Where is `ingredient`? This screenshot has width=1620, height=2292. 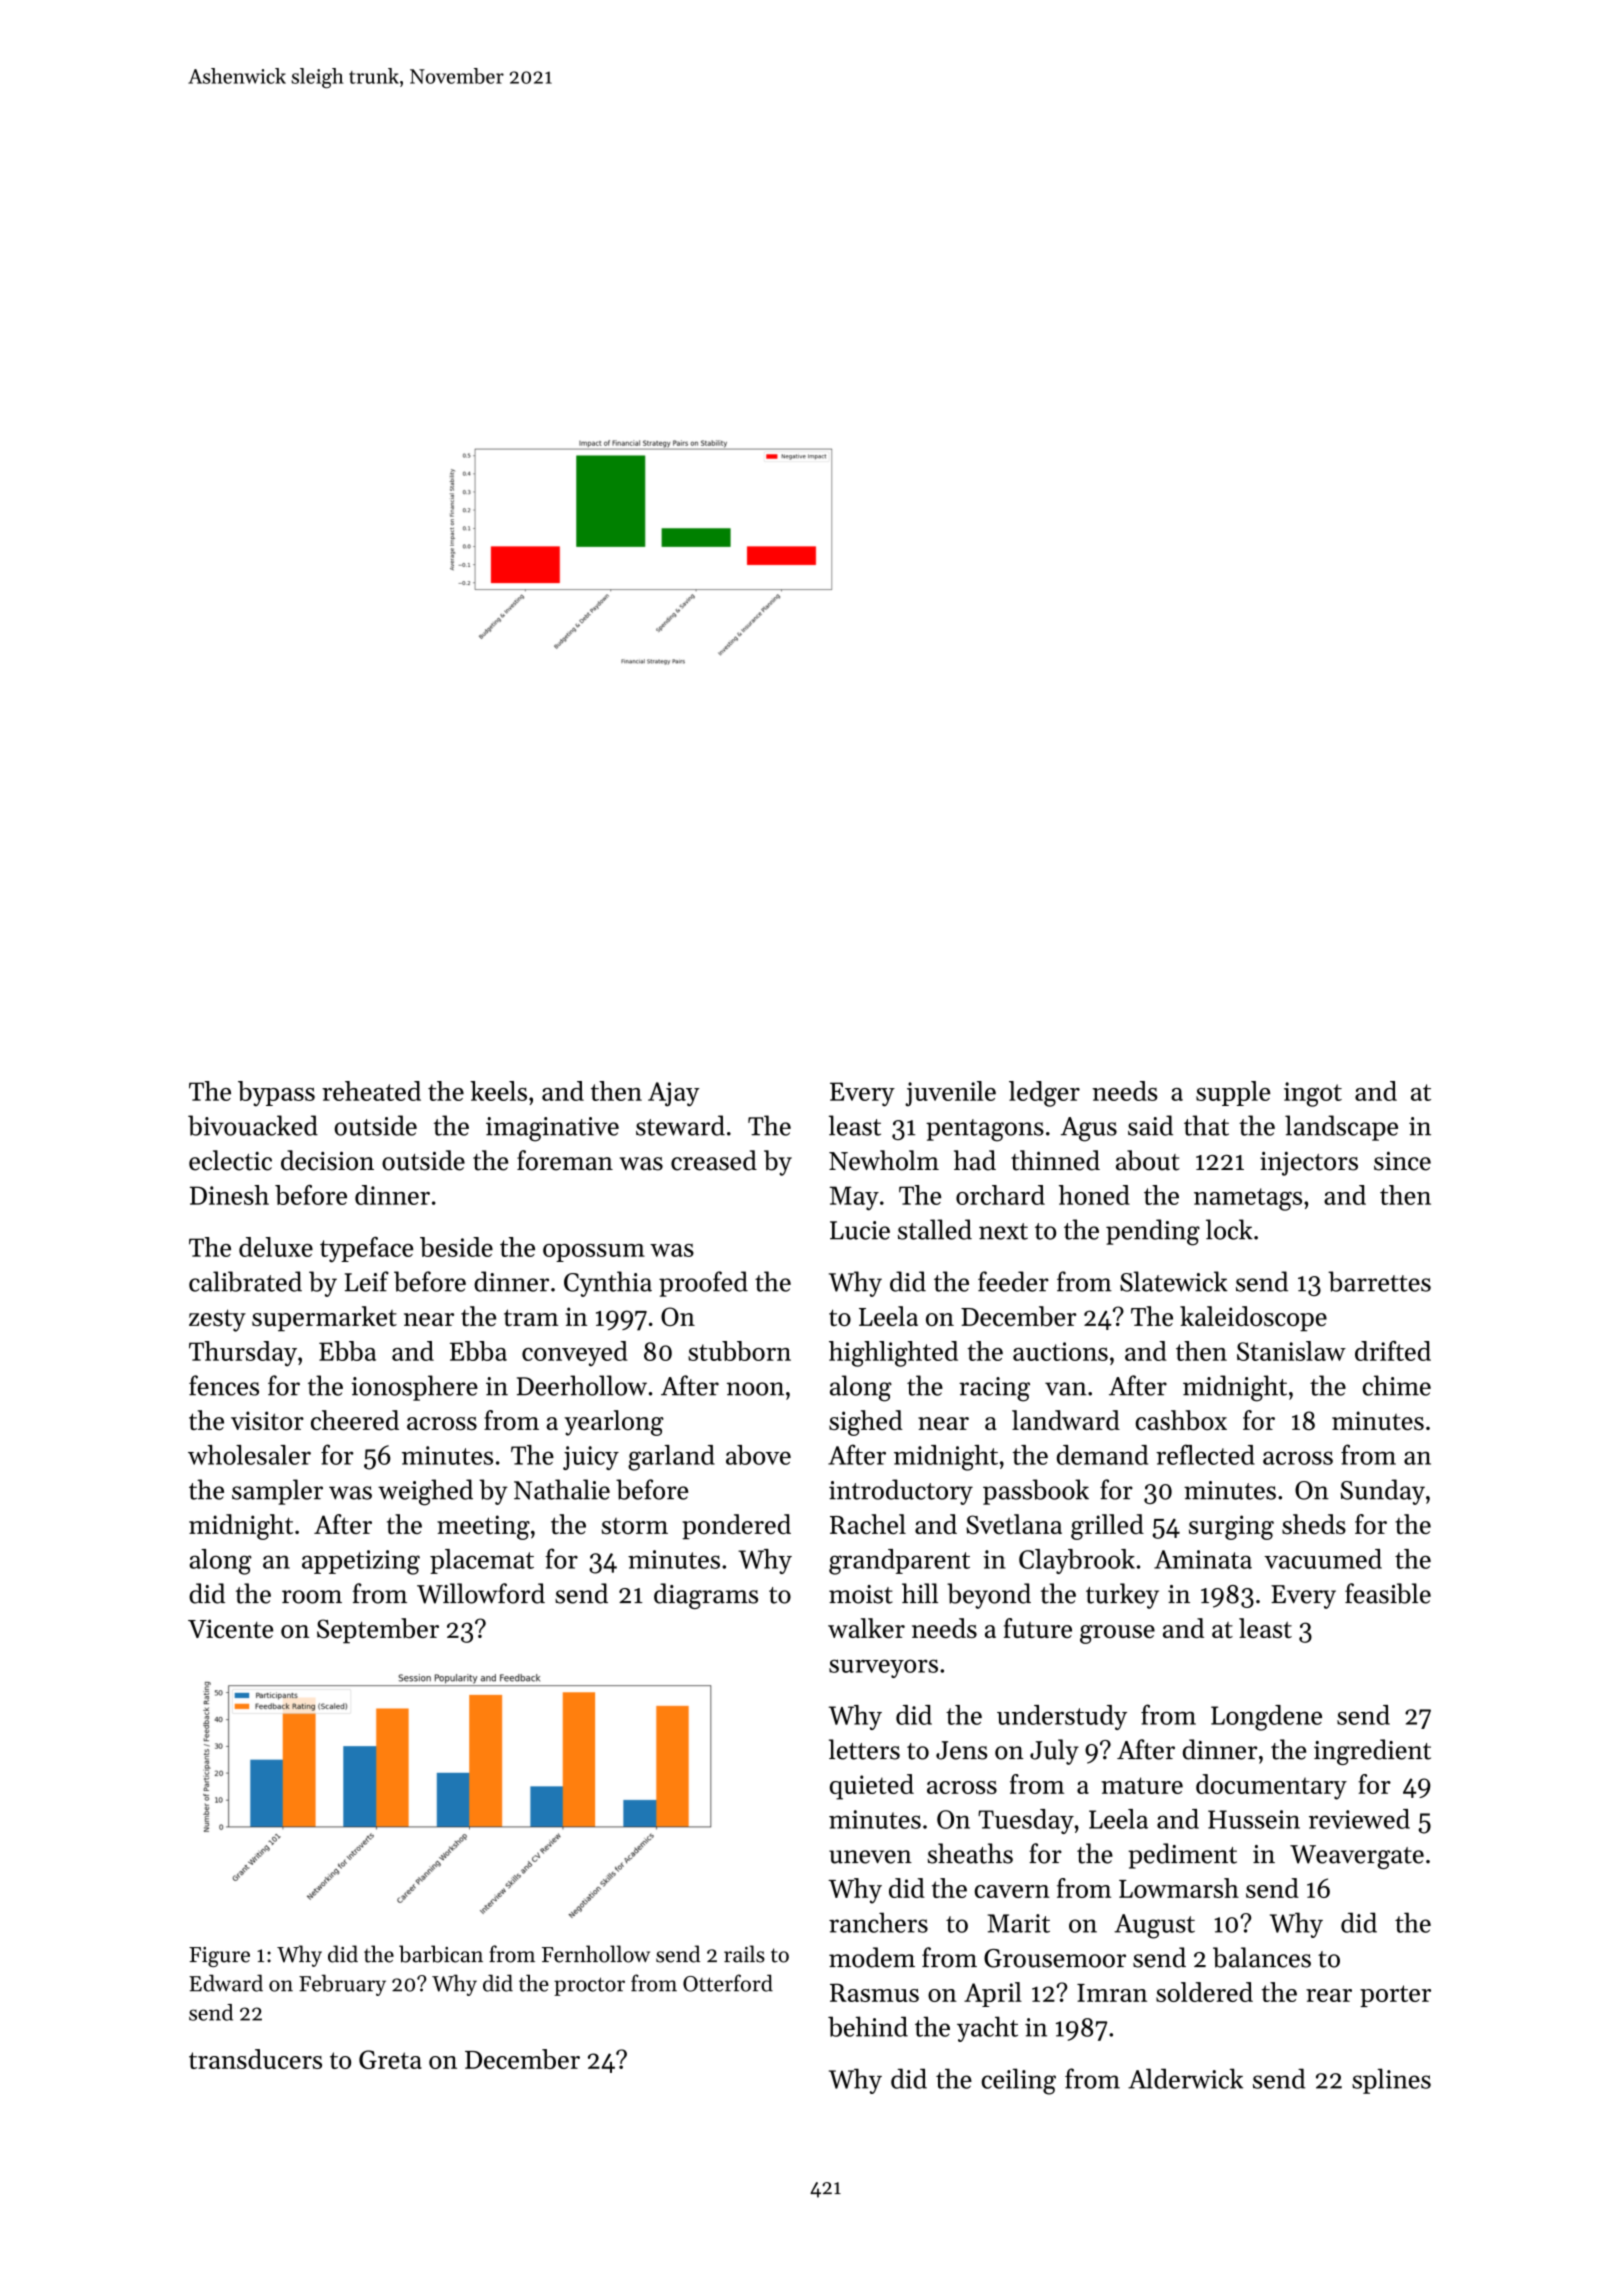
ingredient is located at coordinates (1372, 1752).
